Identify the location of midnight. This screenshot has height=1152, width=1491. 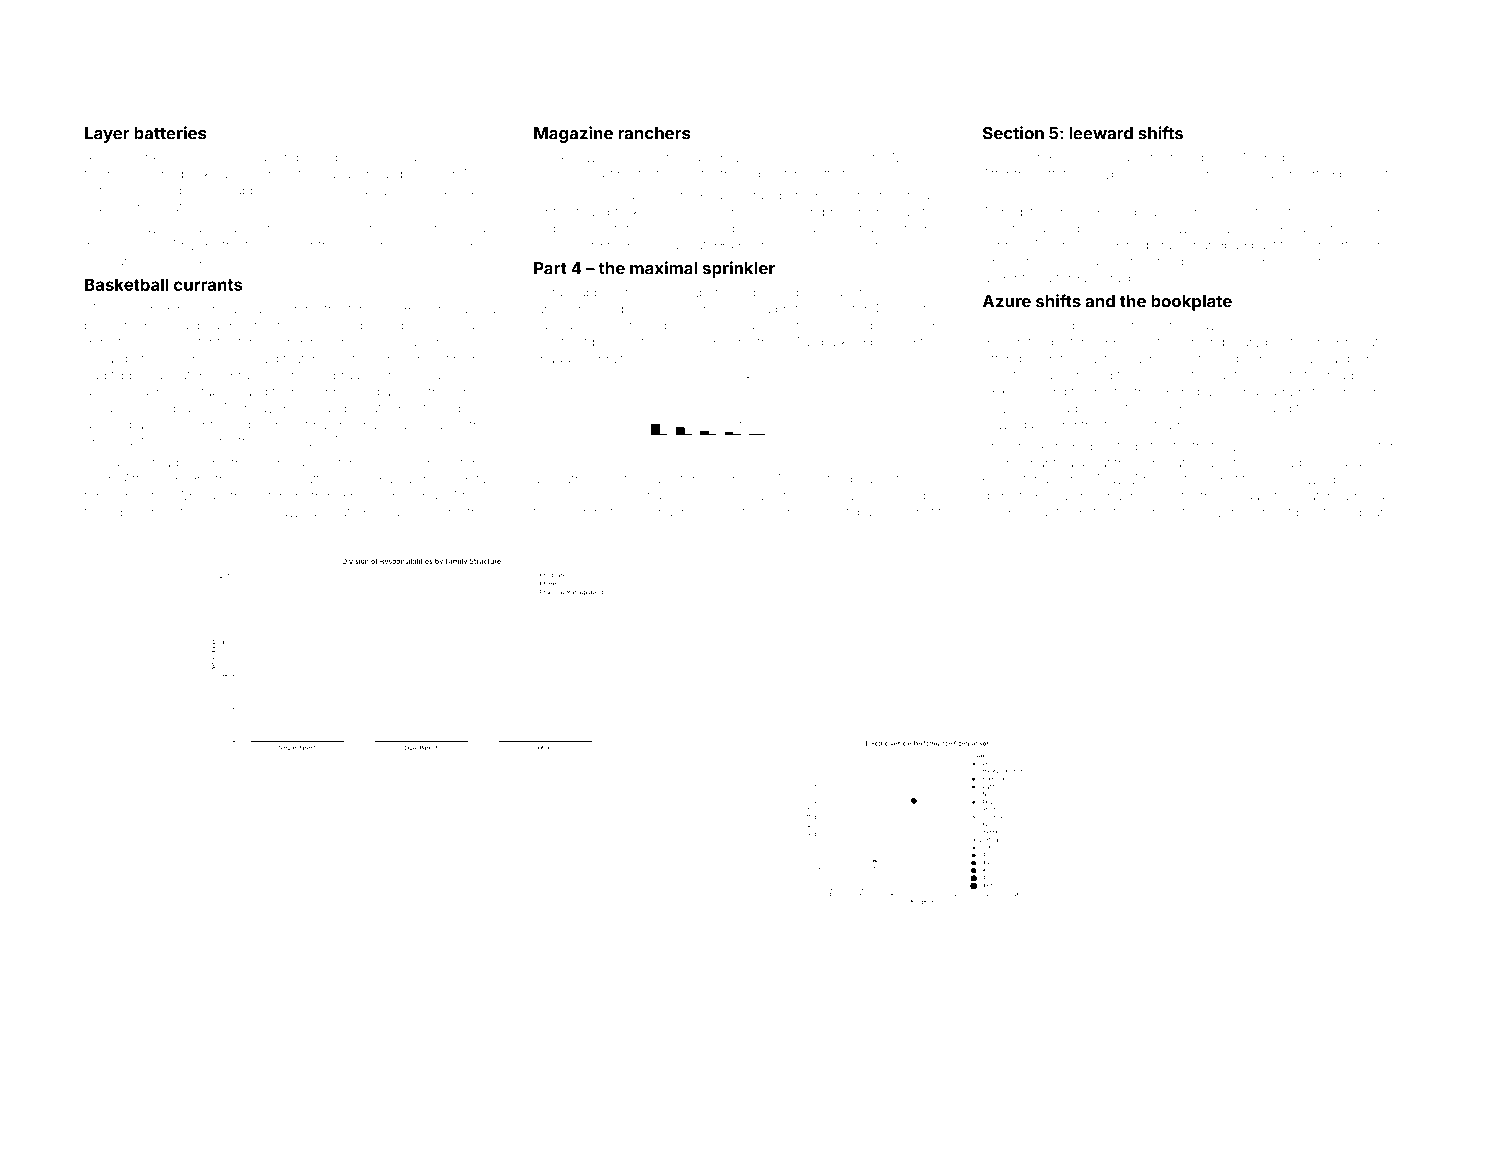
(181, 480).
